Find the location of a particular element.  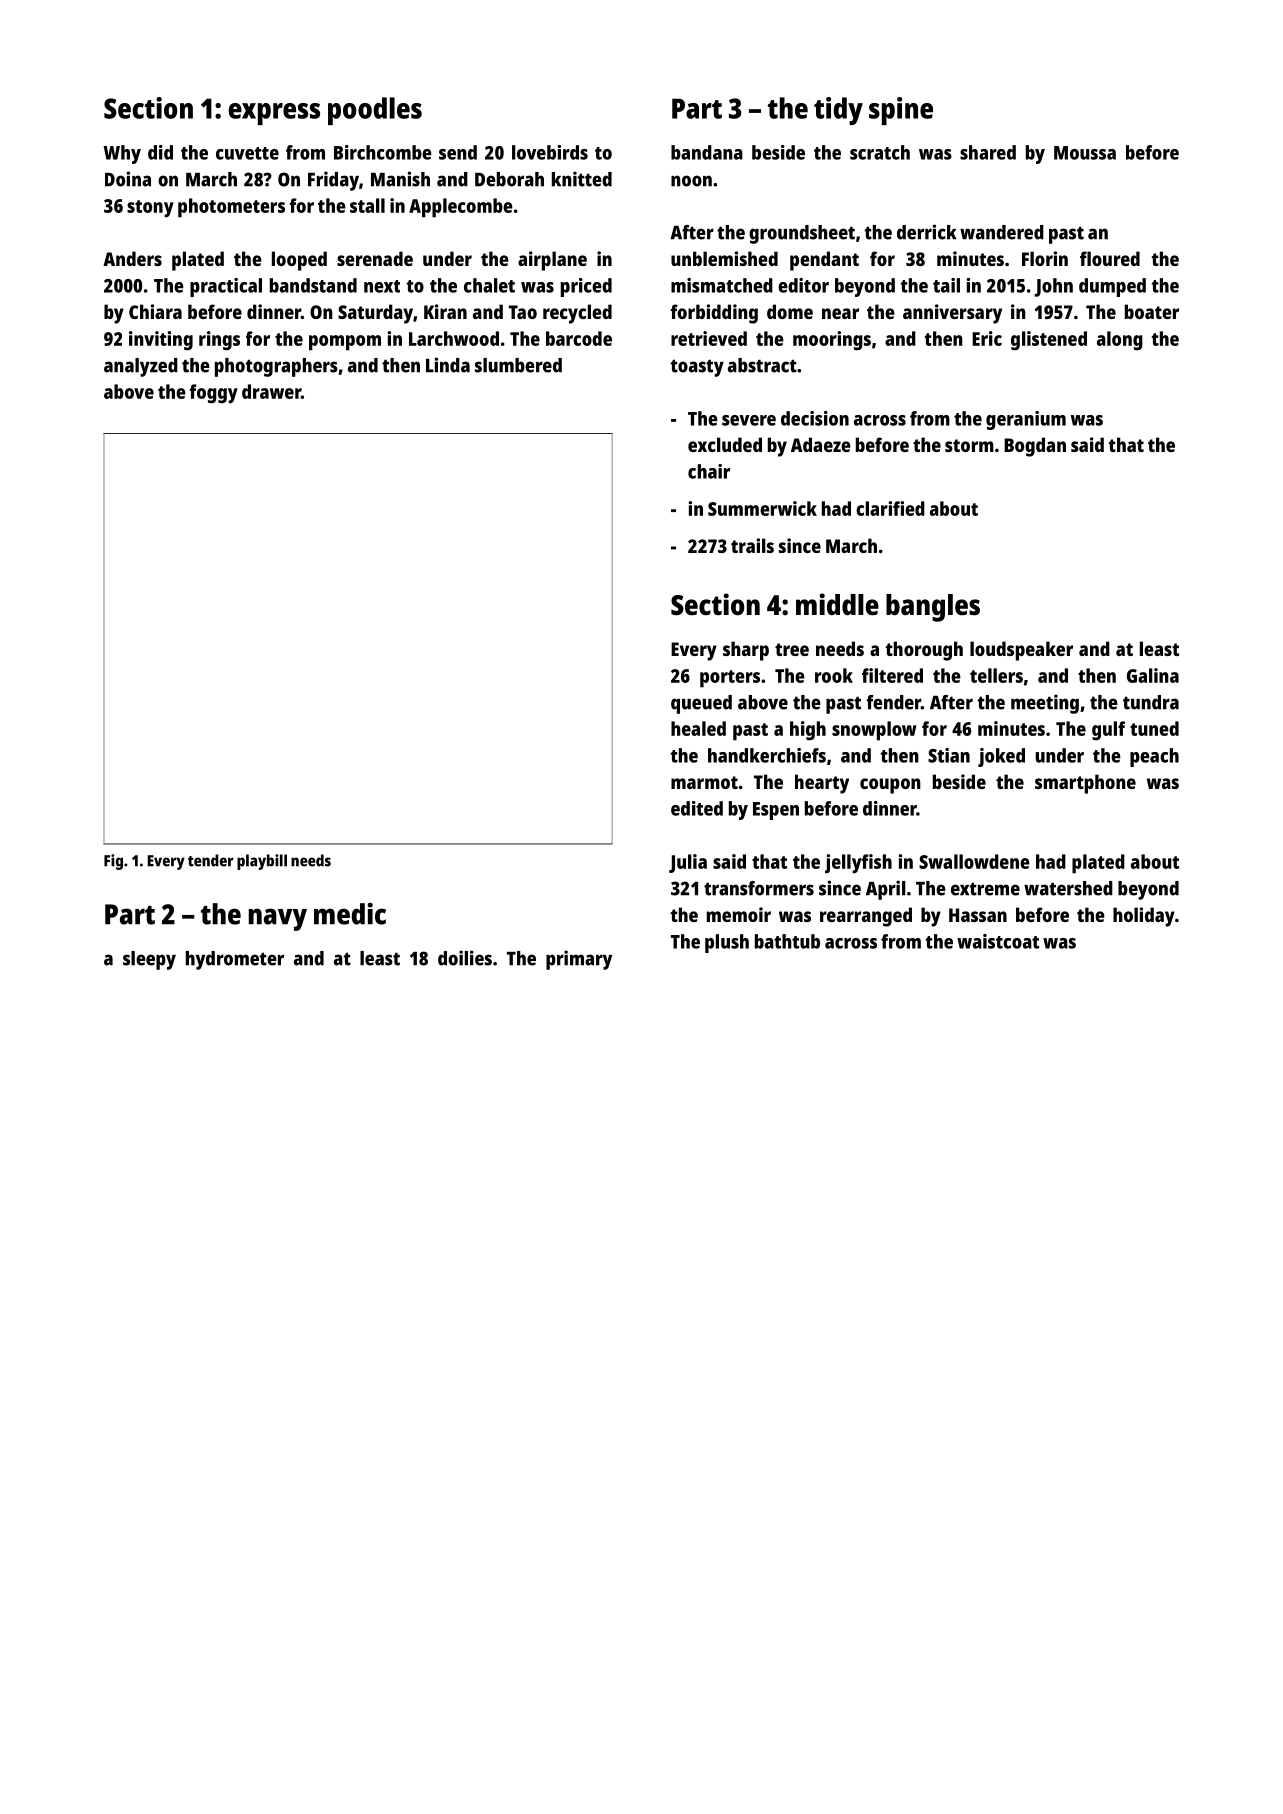

floured is located at coordinates (1110, 258).
